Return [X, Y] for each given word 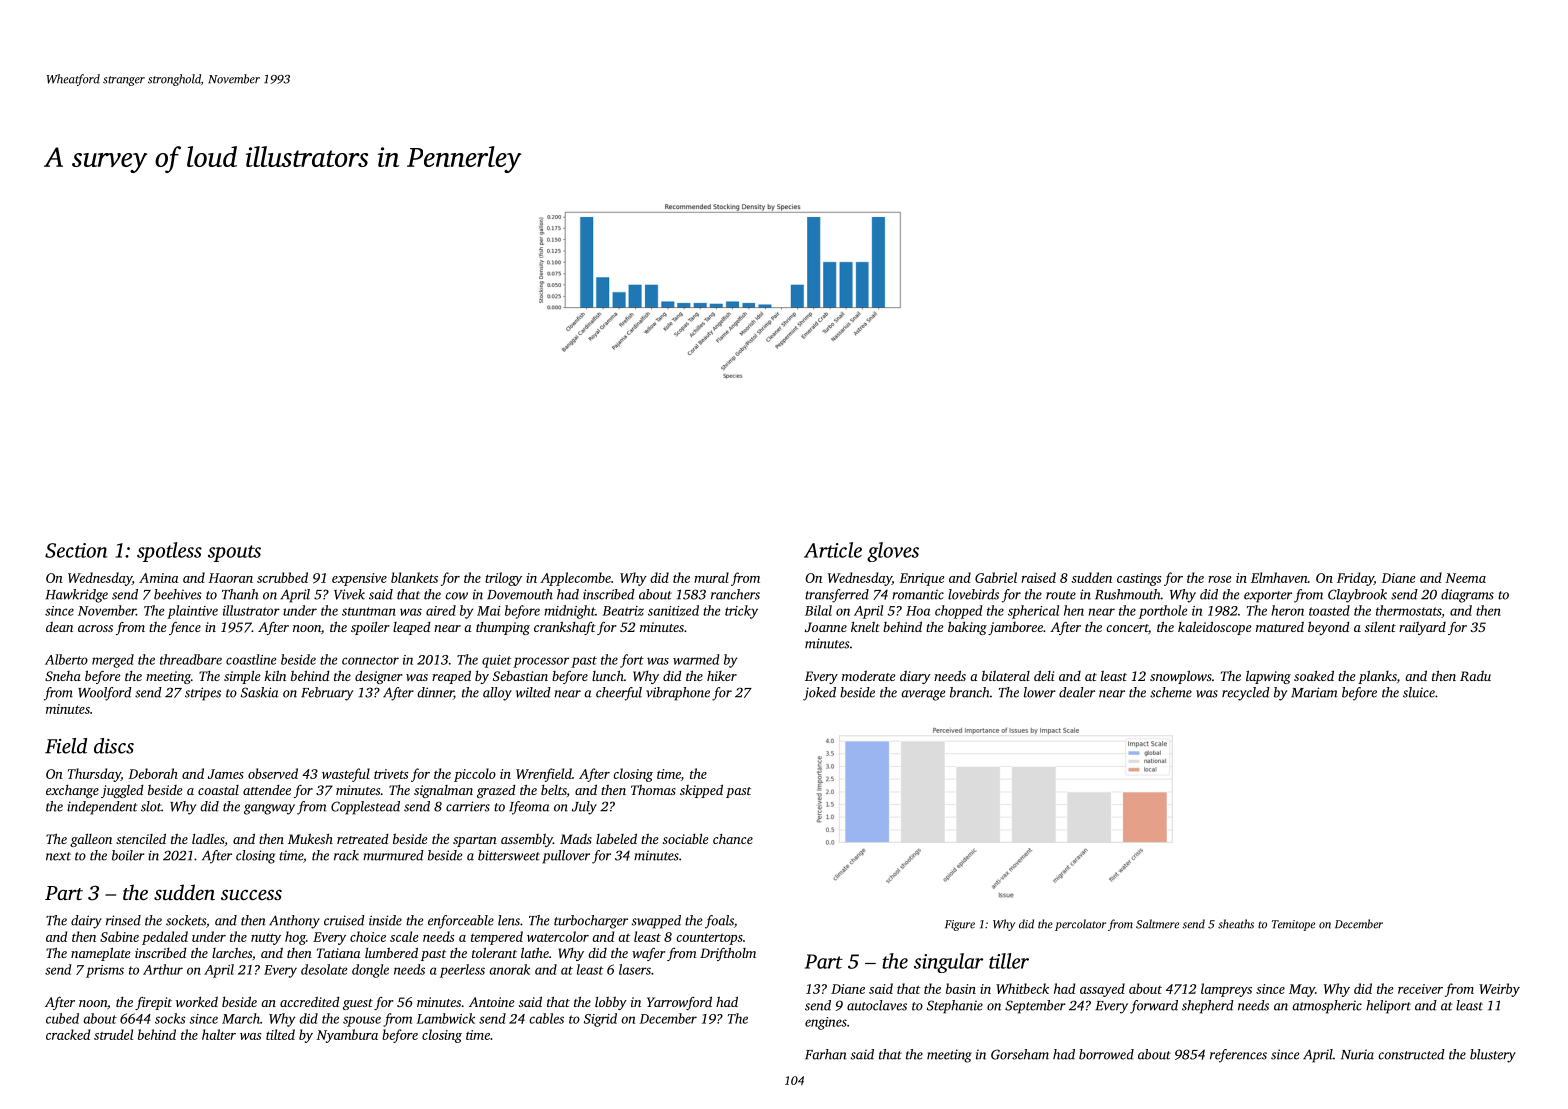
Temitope [1293, 925]
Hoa [918, 611]
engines [826, 1023]
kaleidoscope [1215, 628]
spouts [234, 553]
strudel [113, 1034]
